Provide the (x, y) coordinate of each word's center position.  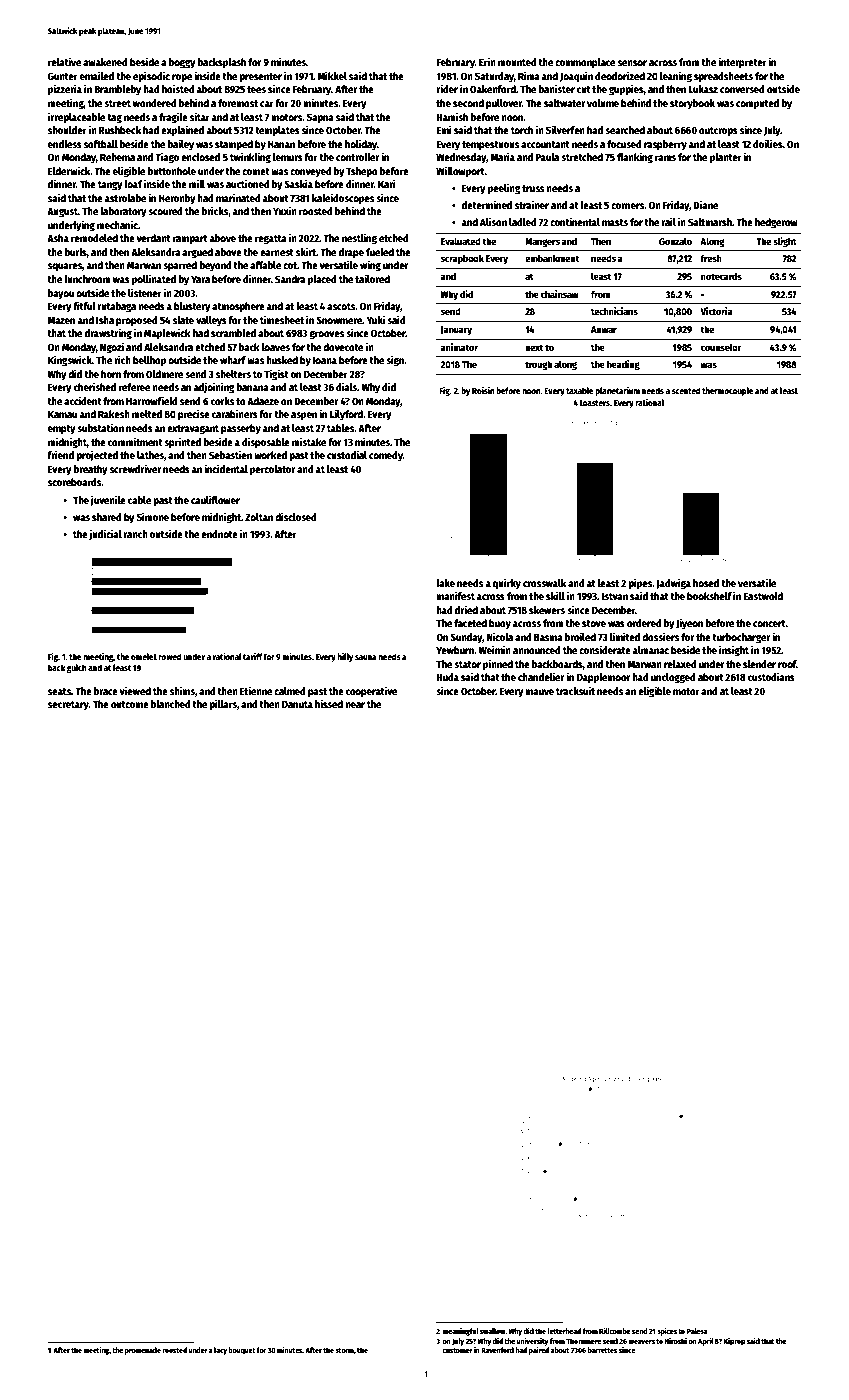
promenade (143, 1351)
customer (458, 1350)
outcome (130, 704)
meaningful (461, 1332)
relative (64, 61)
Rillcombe (615, 1331)
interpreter (742, 62)
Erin (487, 61)
